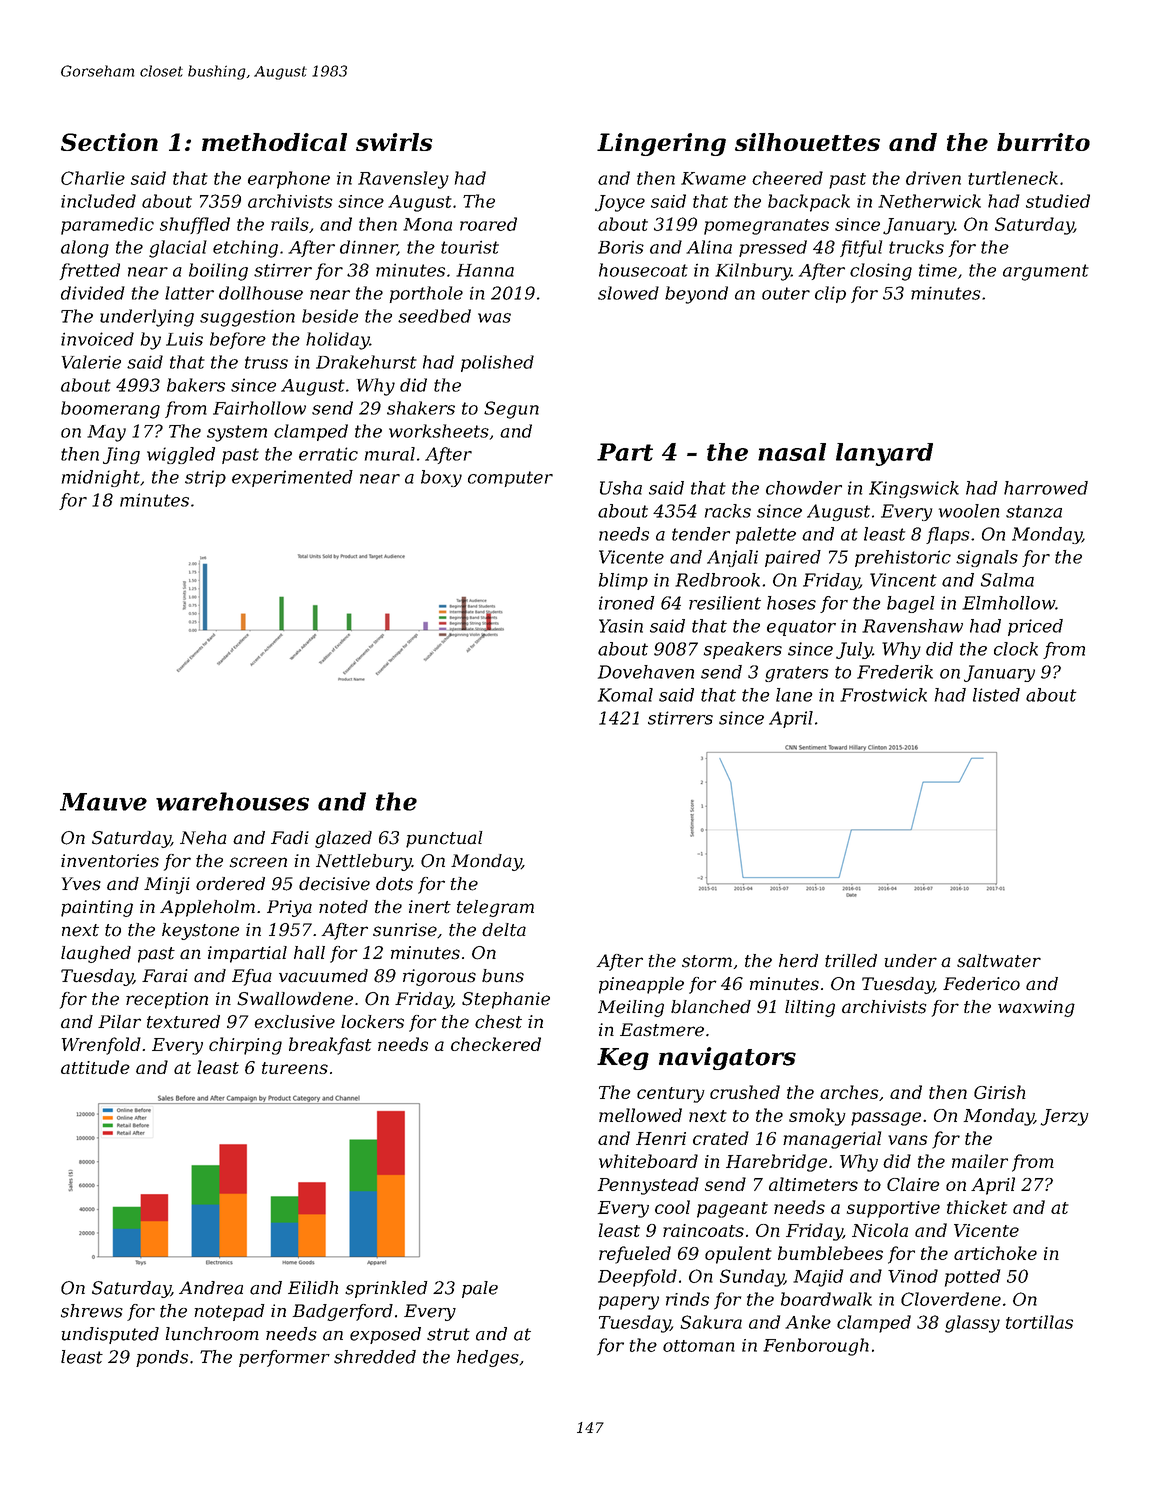 This screenshot has width=1152, height=1491. Describe the element at coordinates (274, 142) in the screenshot. I see `methodical` at that location.
